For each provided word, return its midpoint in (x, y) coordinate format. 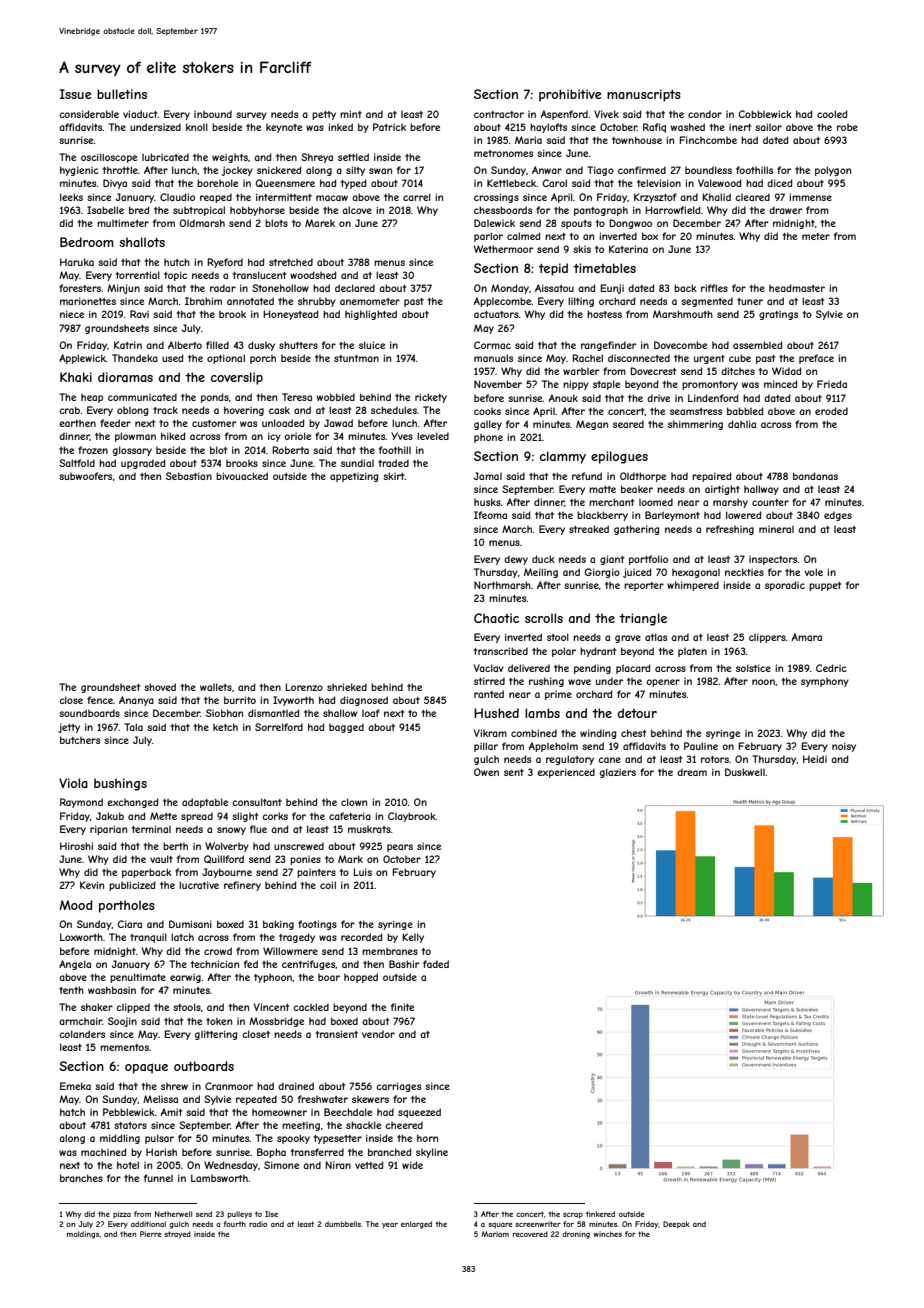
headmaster (797, 288)
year (390, 1226)
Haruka (77, 262)
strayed (178, 1235)
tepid (553, 269)
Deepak (676, 1225)
